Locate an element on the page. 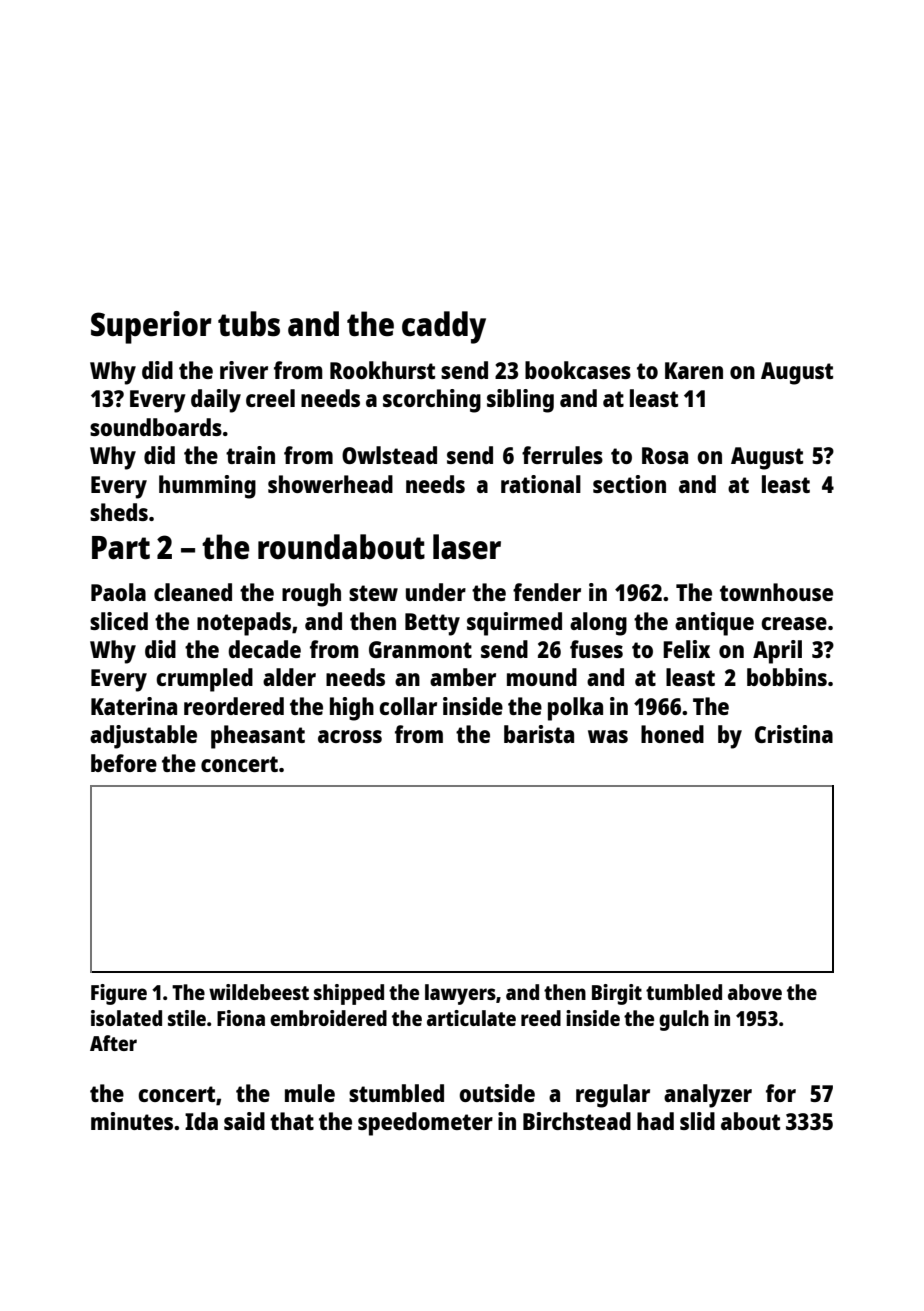 Image resolution: width=924 pixels, height=1311 pixels. Rosa is located at coordinates (665, 455).
